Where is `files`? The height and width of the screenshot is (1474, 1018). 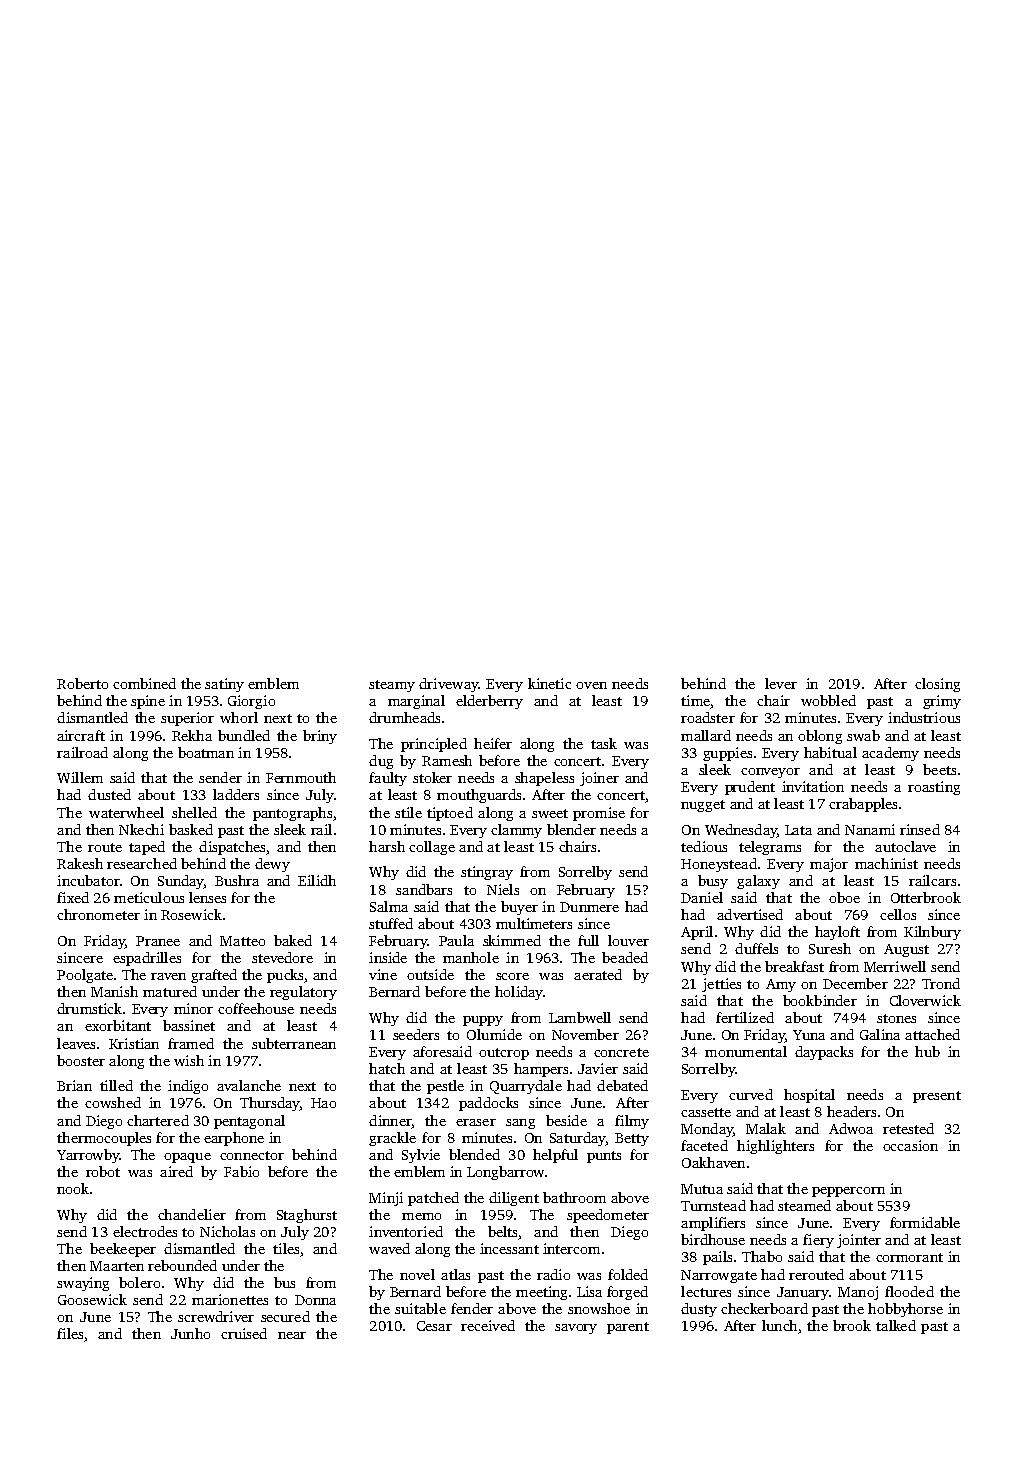
files is located at coordinates (70, 1333).
